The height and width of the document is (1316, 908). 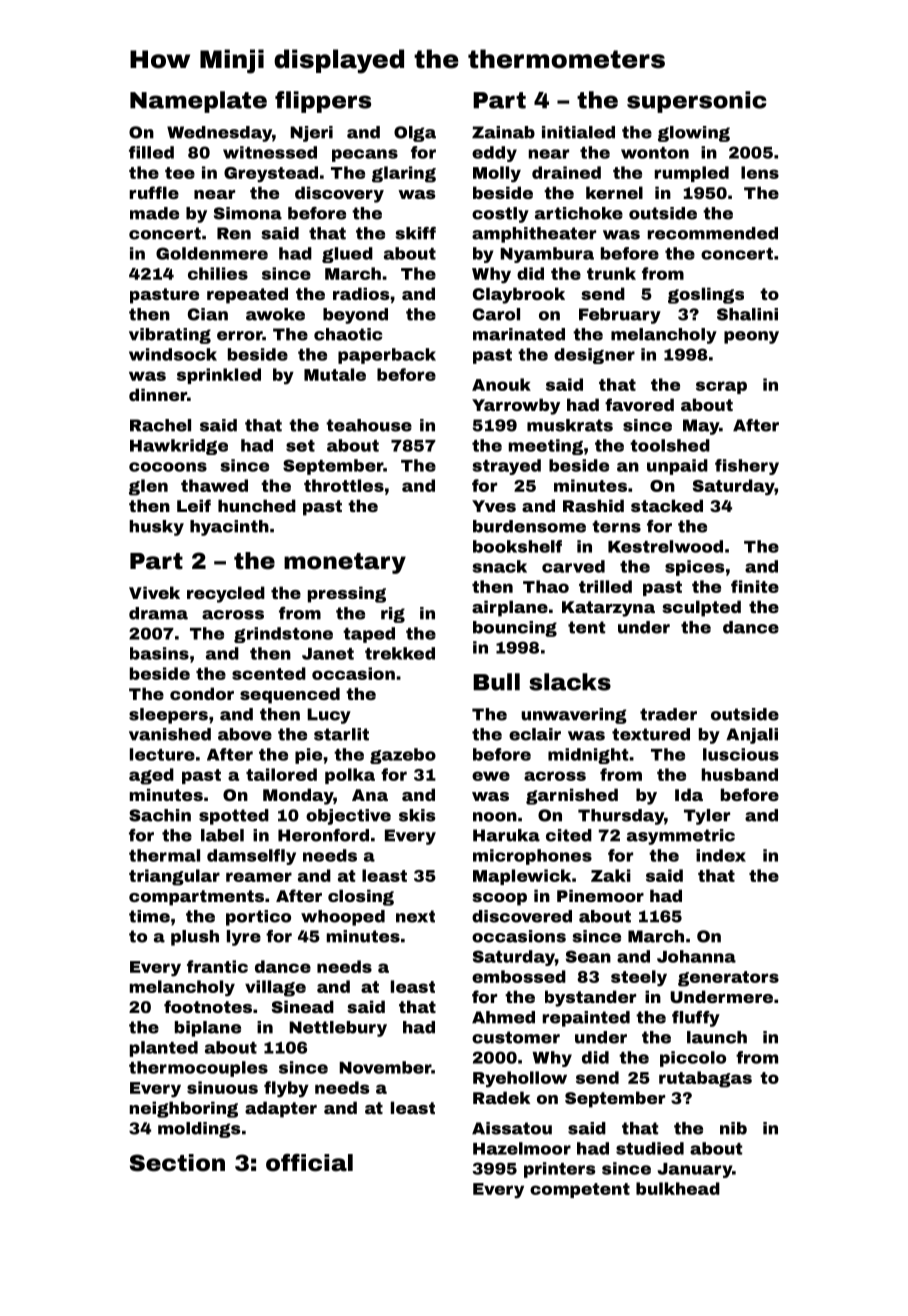 I want to click on filled, so click(x=151, y=152).
